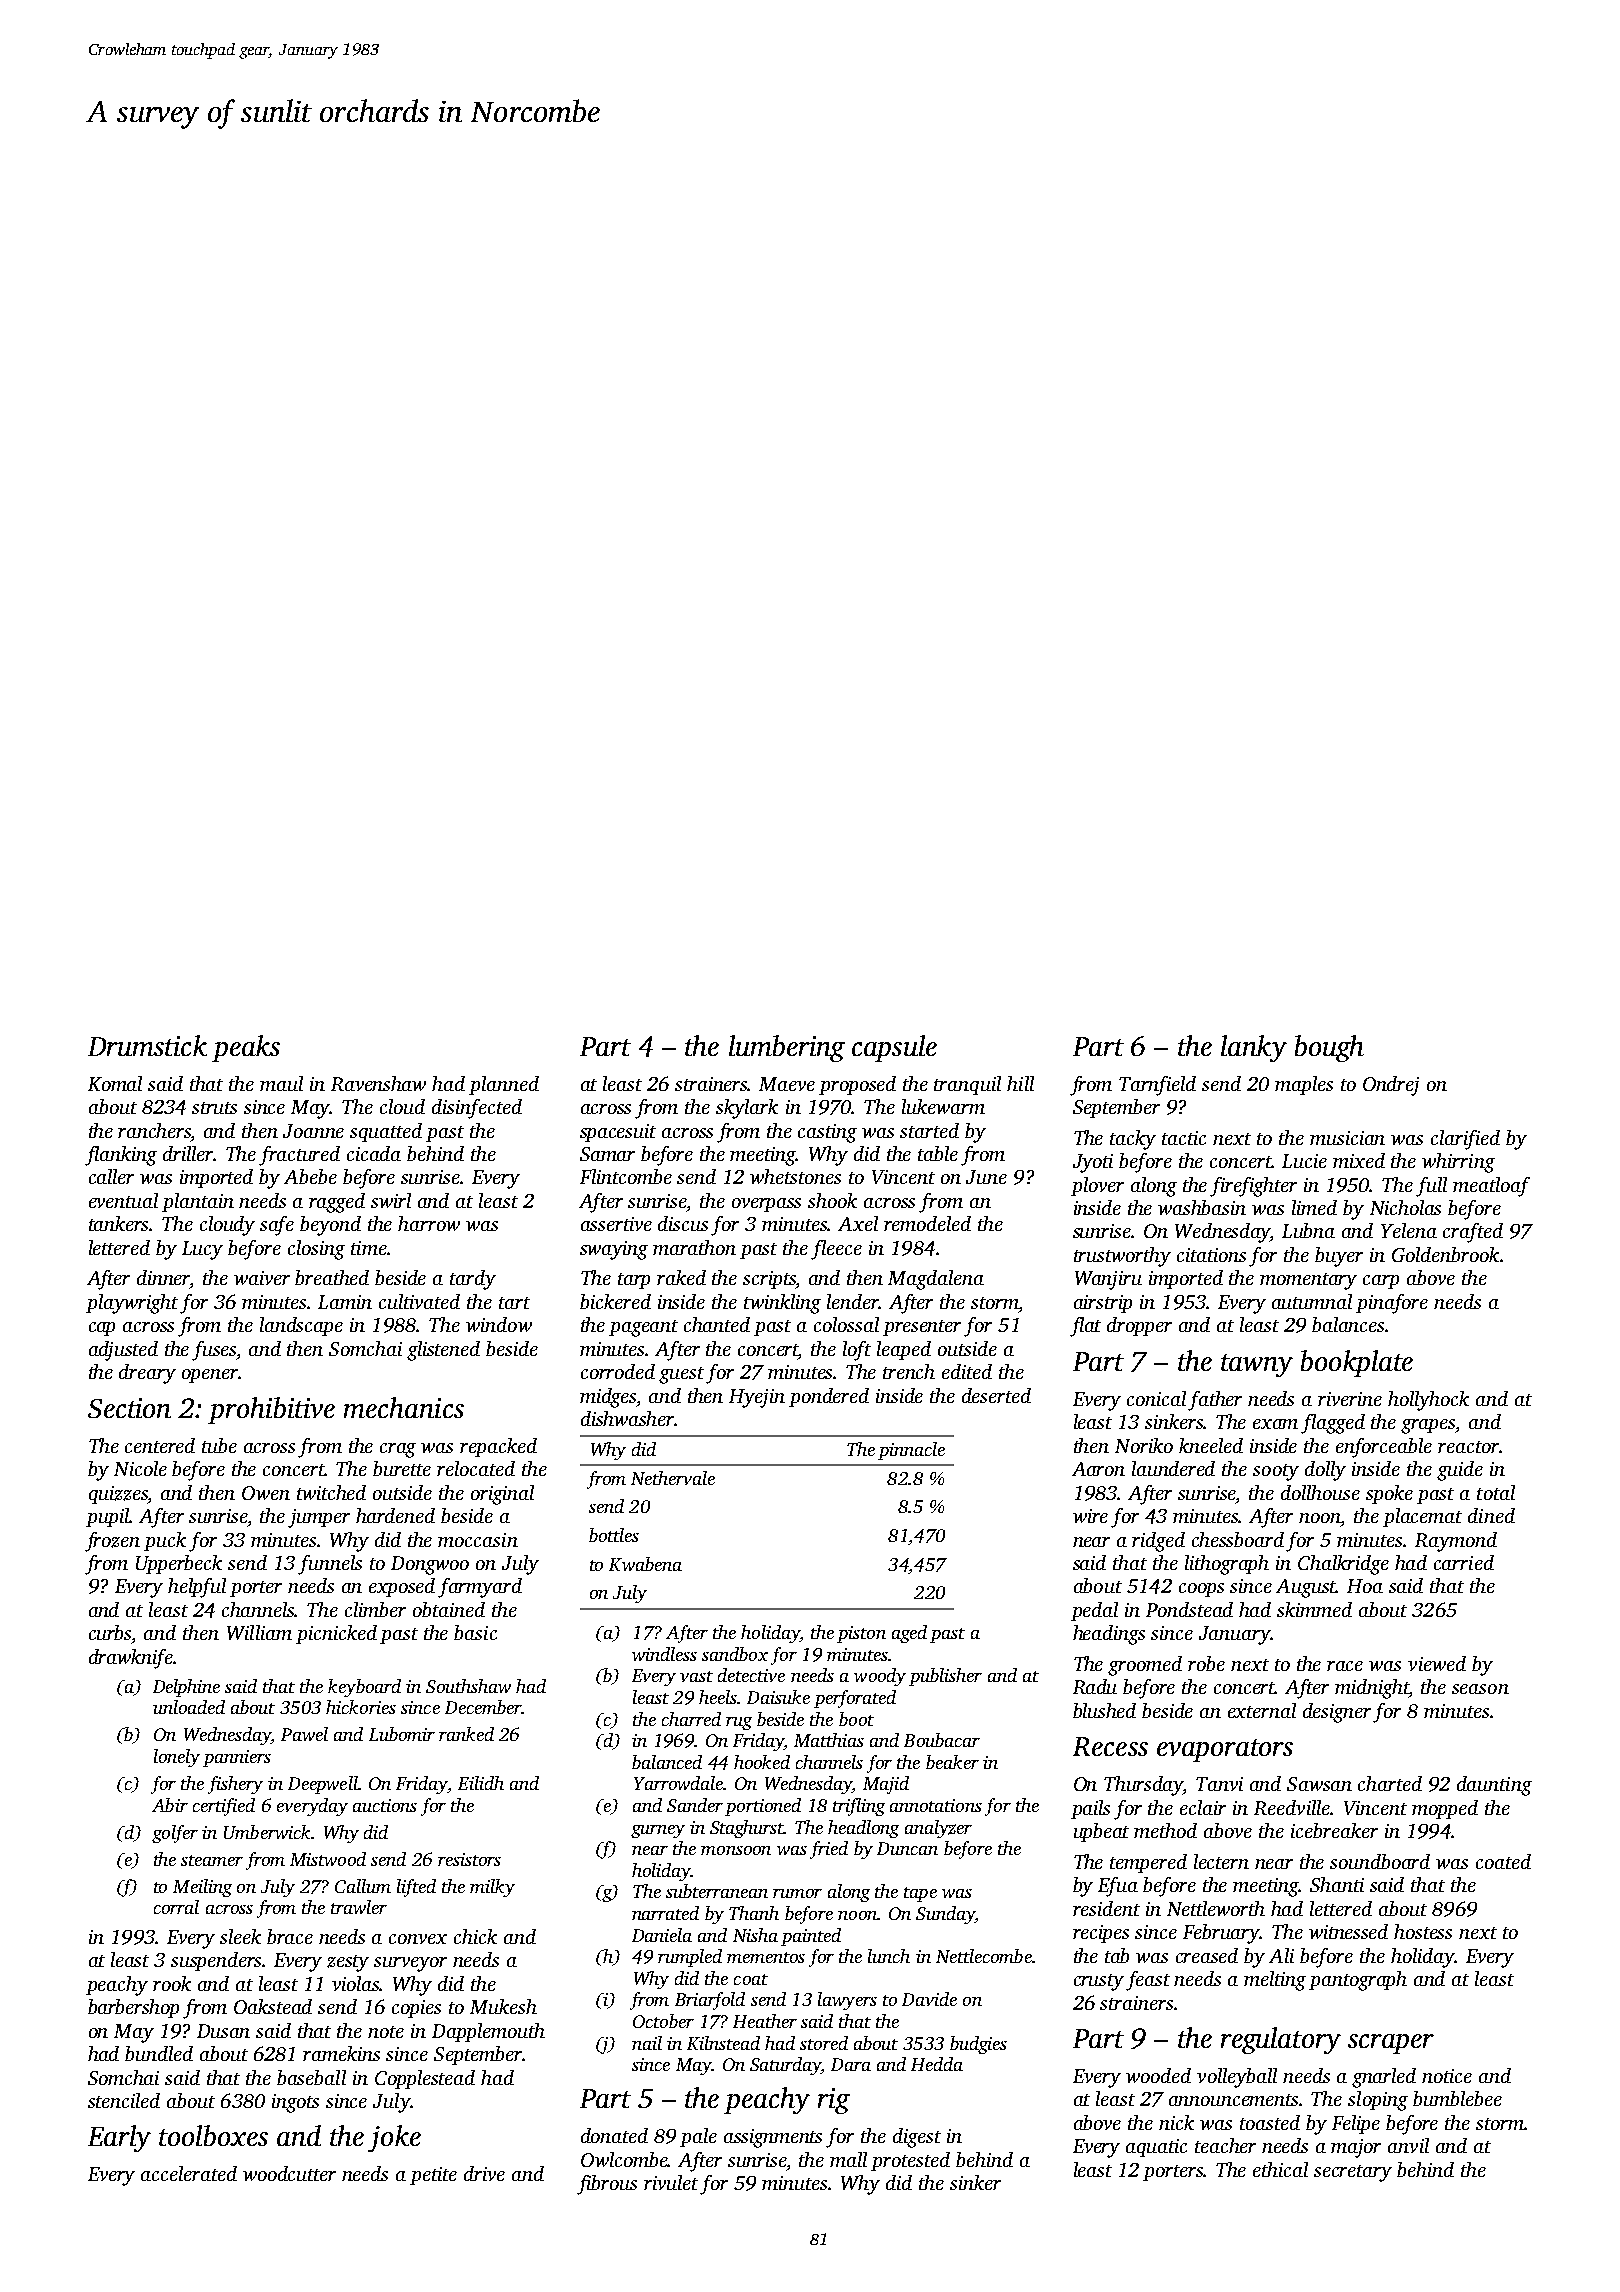 This screenshot has width=1620, height=2292. Describe the element at coordinates (433, 2176) in the screenshot. I see `petite` at that location.
